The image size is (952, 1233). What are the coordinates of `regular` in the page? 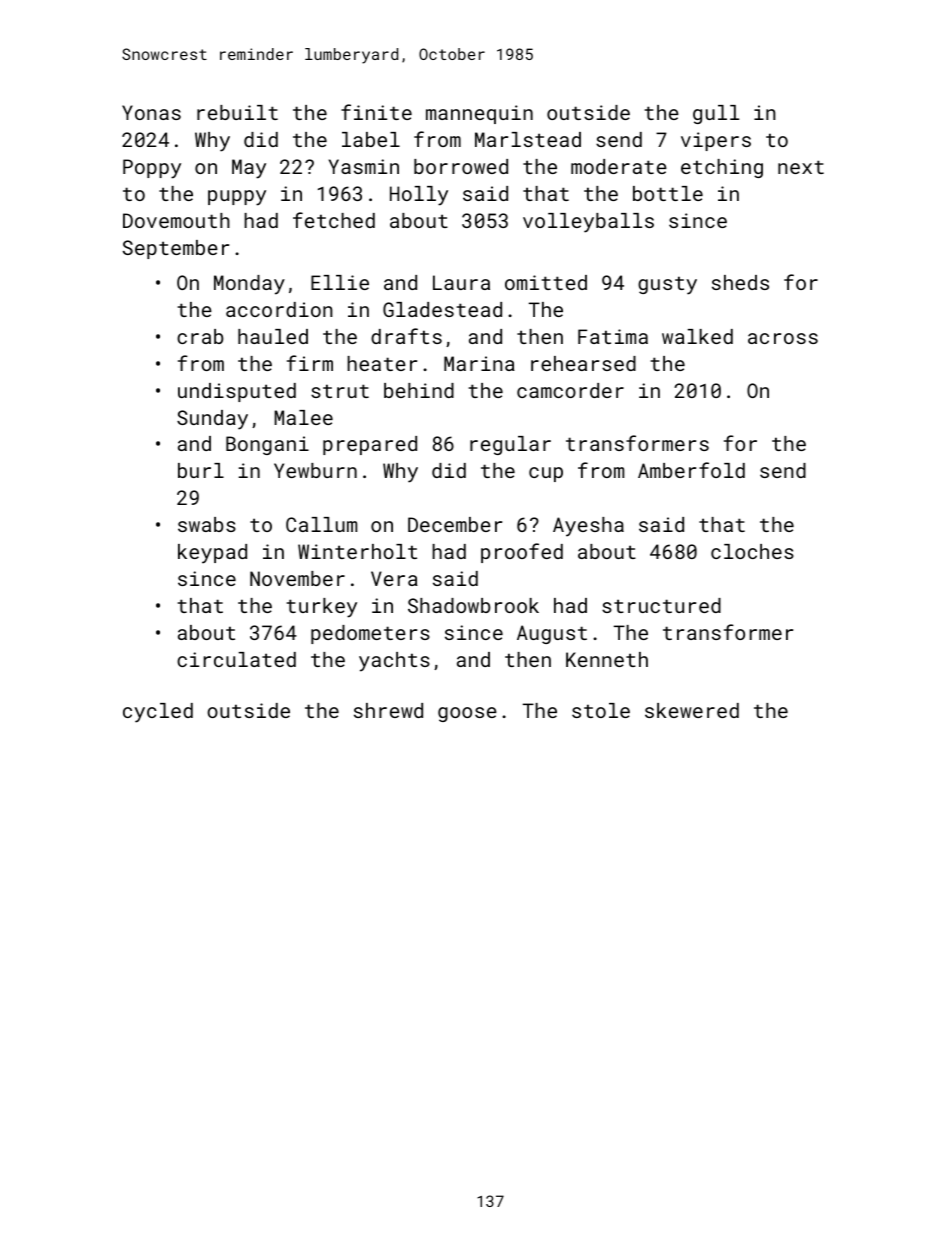 It's located at (510, 445).
